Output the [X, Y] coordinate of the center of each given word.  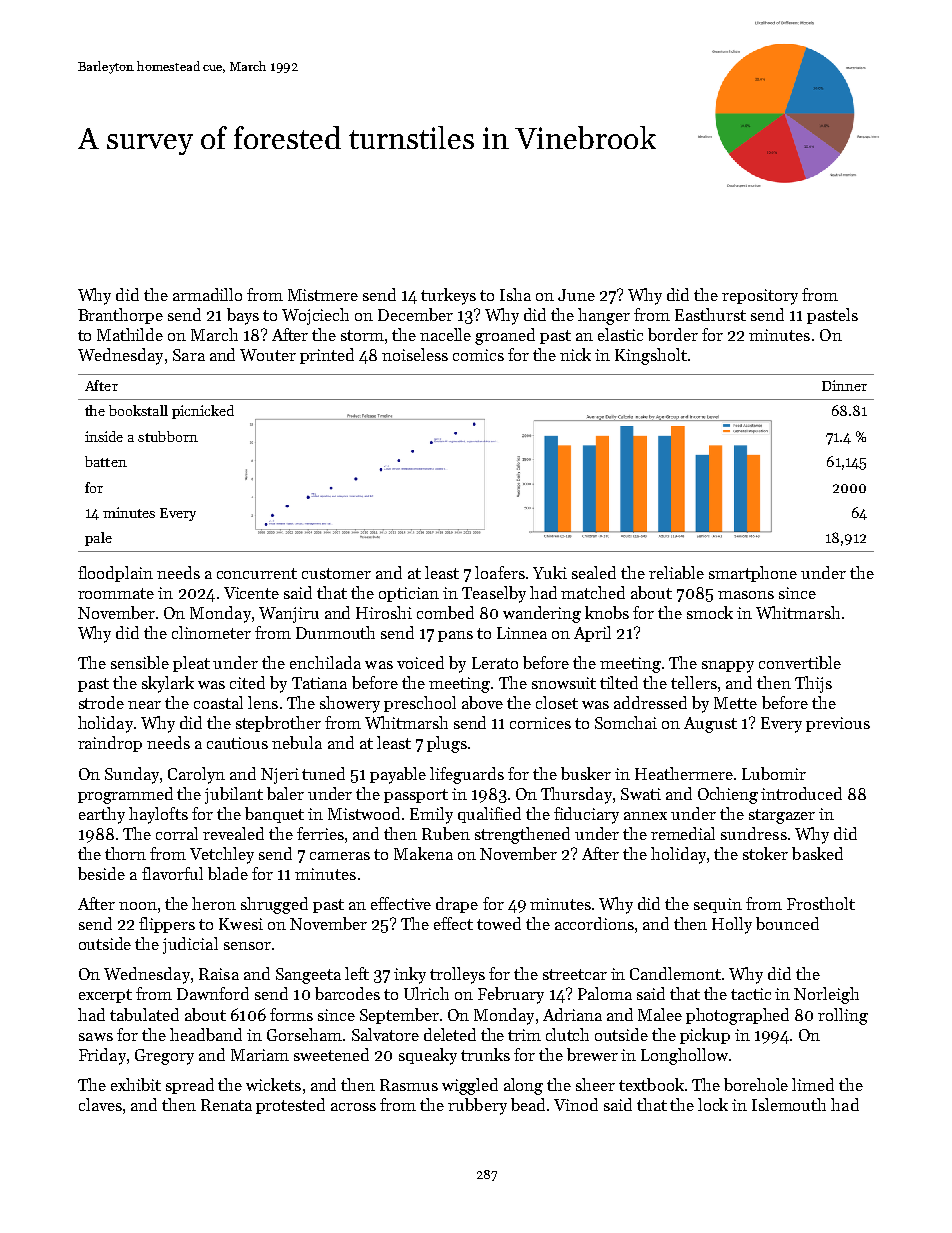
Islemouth [789, 1104]
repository [760, 297]
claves [100, 1104]
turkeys [448, 296]
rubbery [477, 1106]
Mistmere [323, 295]
